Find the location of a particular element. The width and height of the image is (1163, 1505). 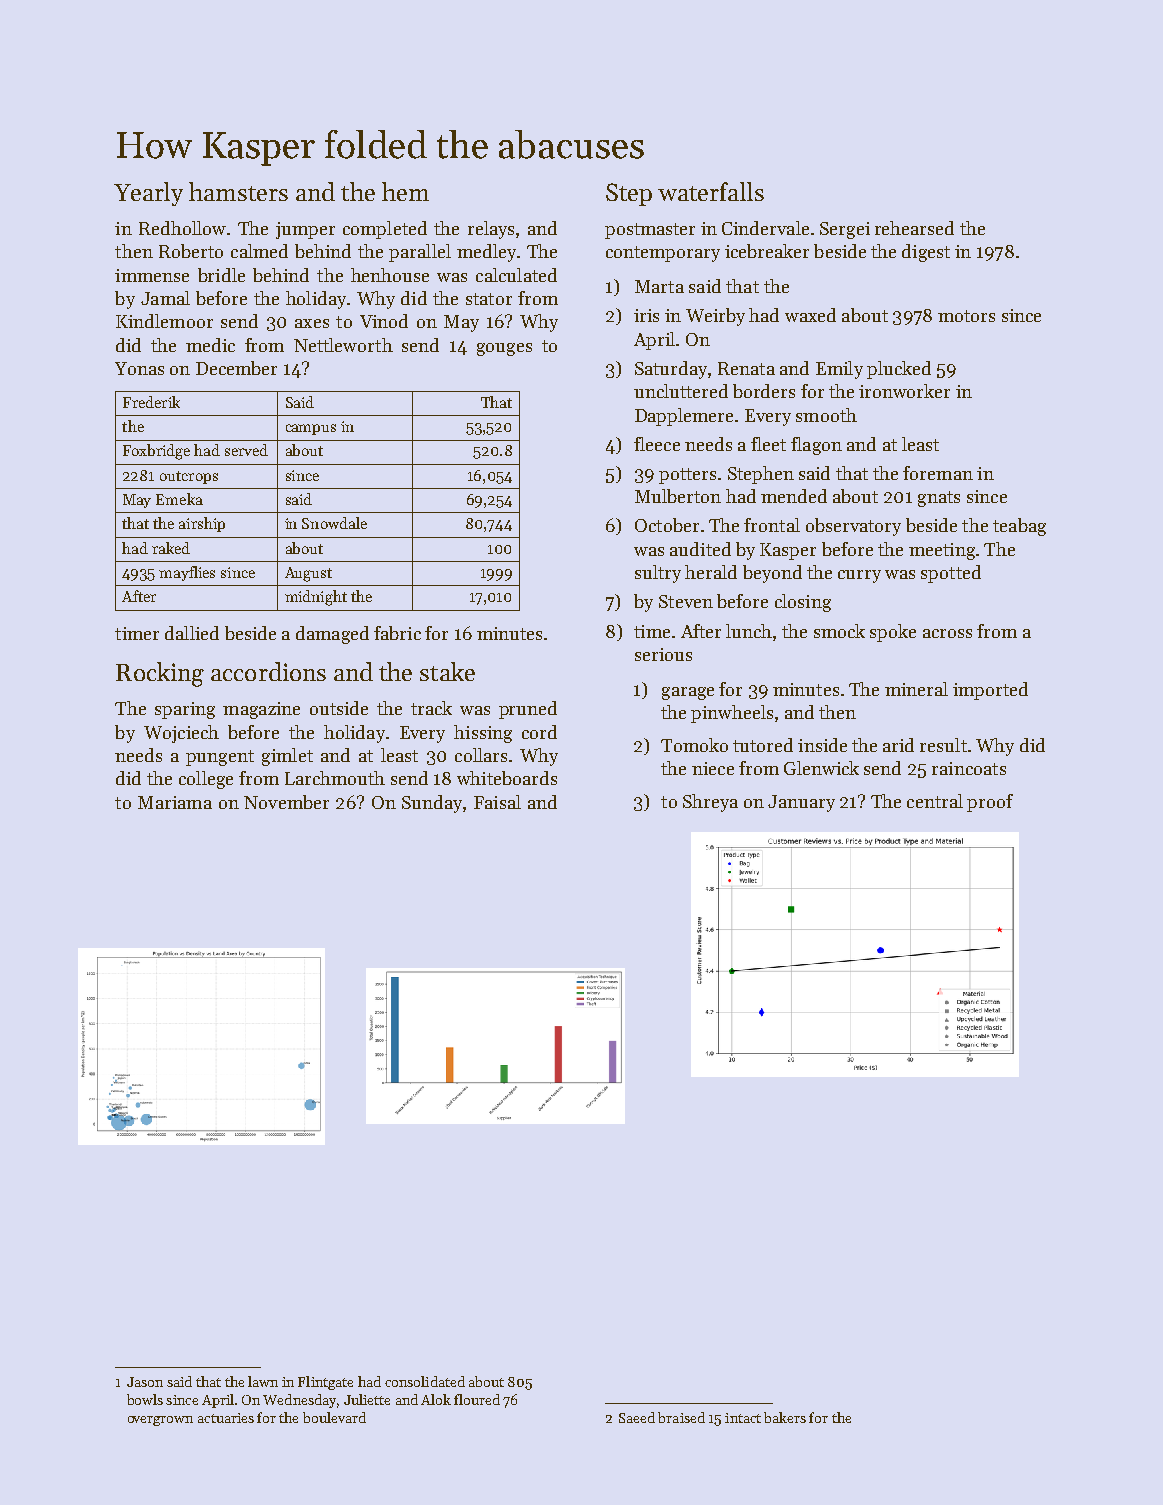

rehearsed is located at coordinates (914, 228).
